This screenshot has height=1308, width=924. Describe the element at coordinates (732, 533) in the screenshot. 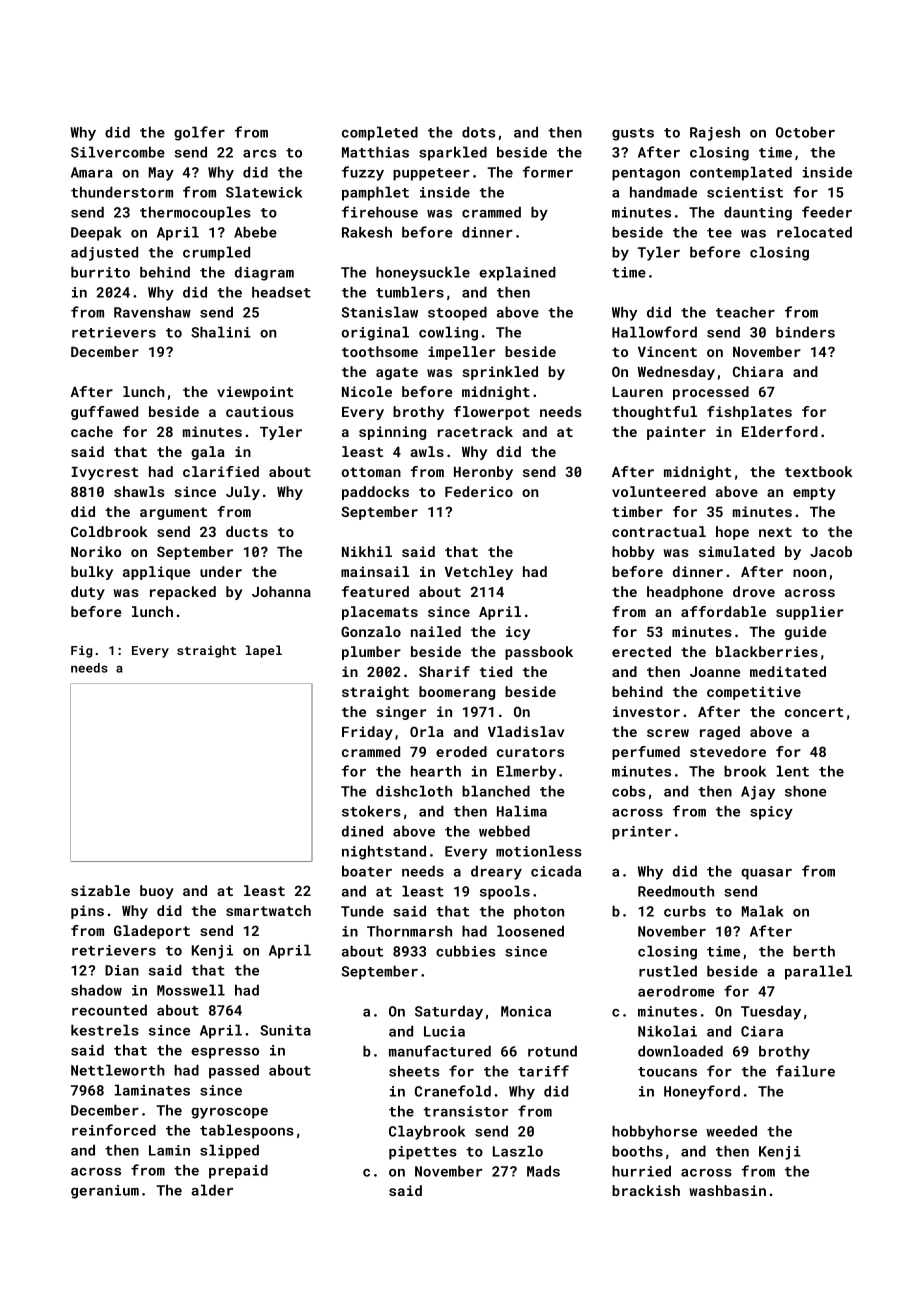

I see `hope` at that location.
